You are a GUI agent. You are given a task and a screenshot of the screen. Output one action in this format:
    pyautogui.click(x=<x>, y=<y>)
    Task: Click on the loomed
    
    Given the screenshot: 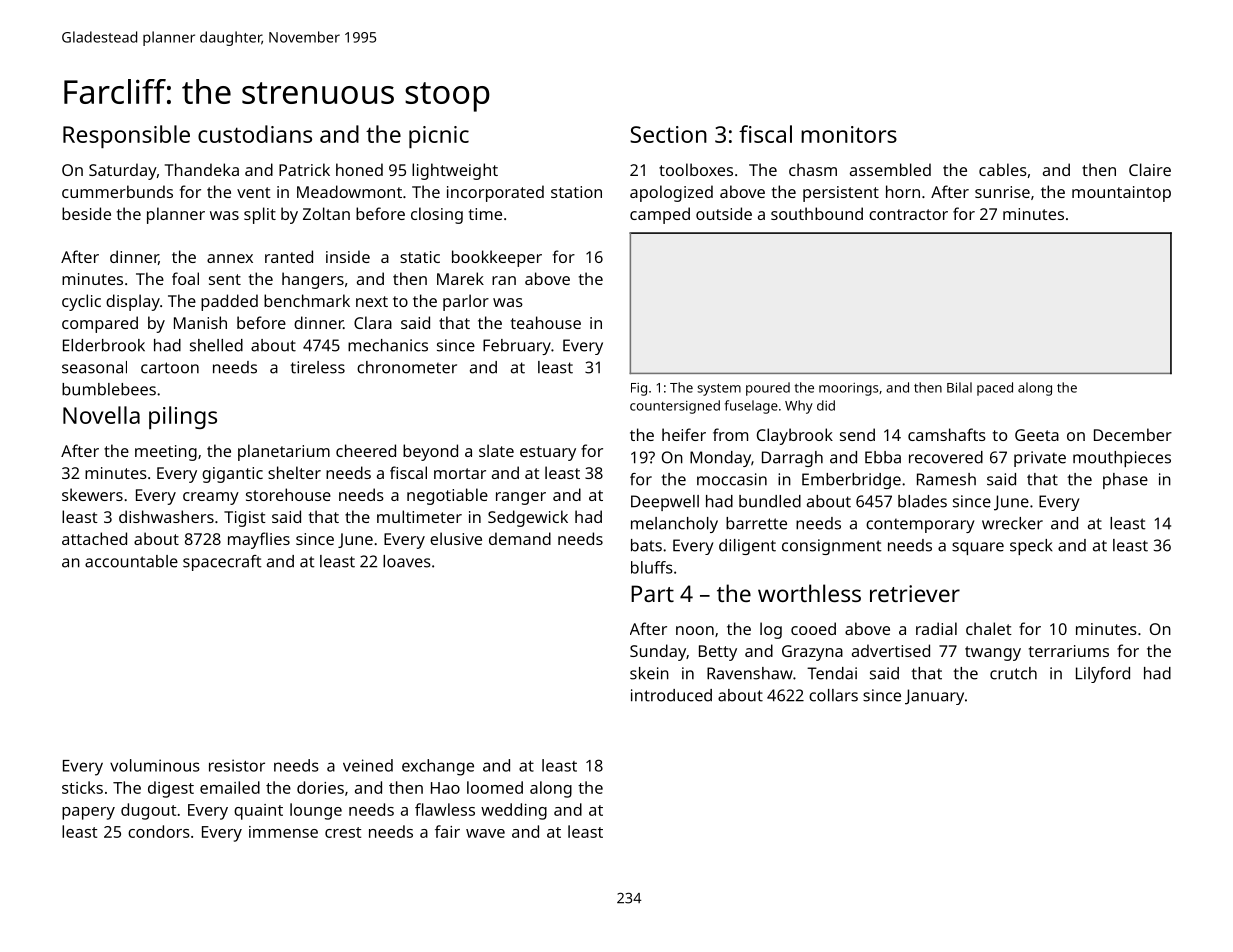 What is the action you would take?
    pyautogui.click(x=495, y=787)
